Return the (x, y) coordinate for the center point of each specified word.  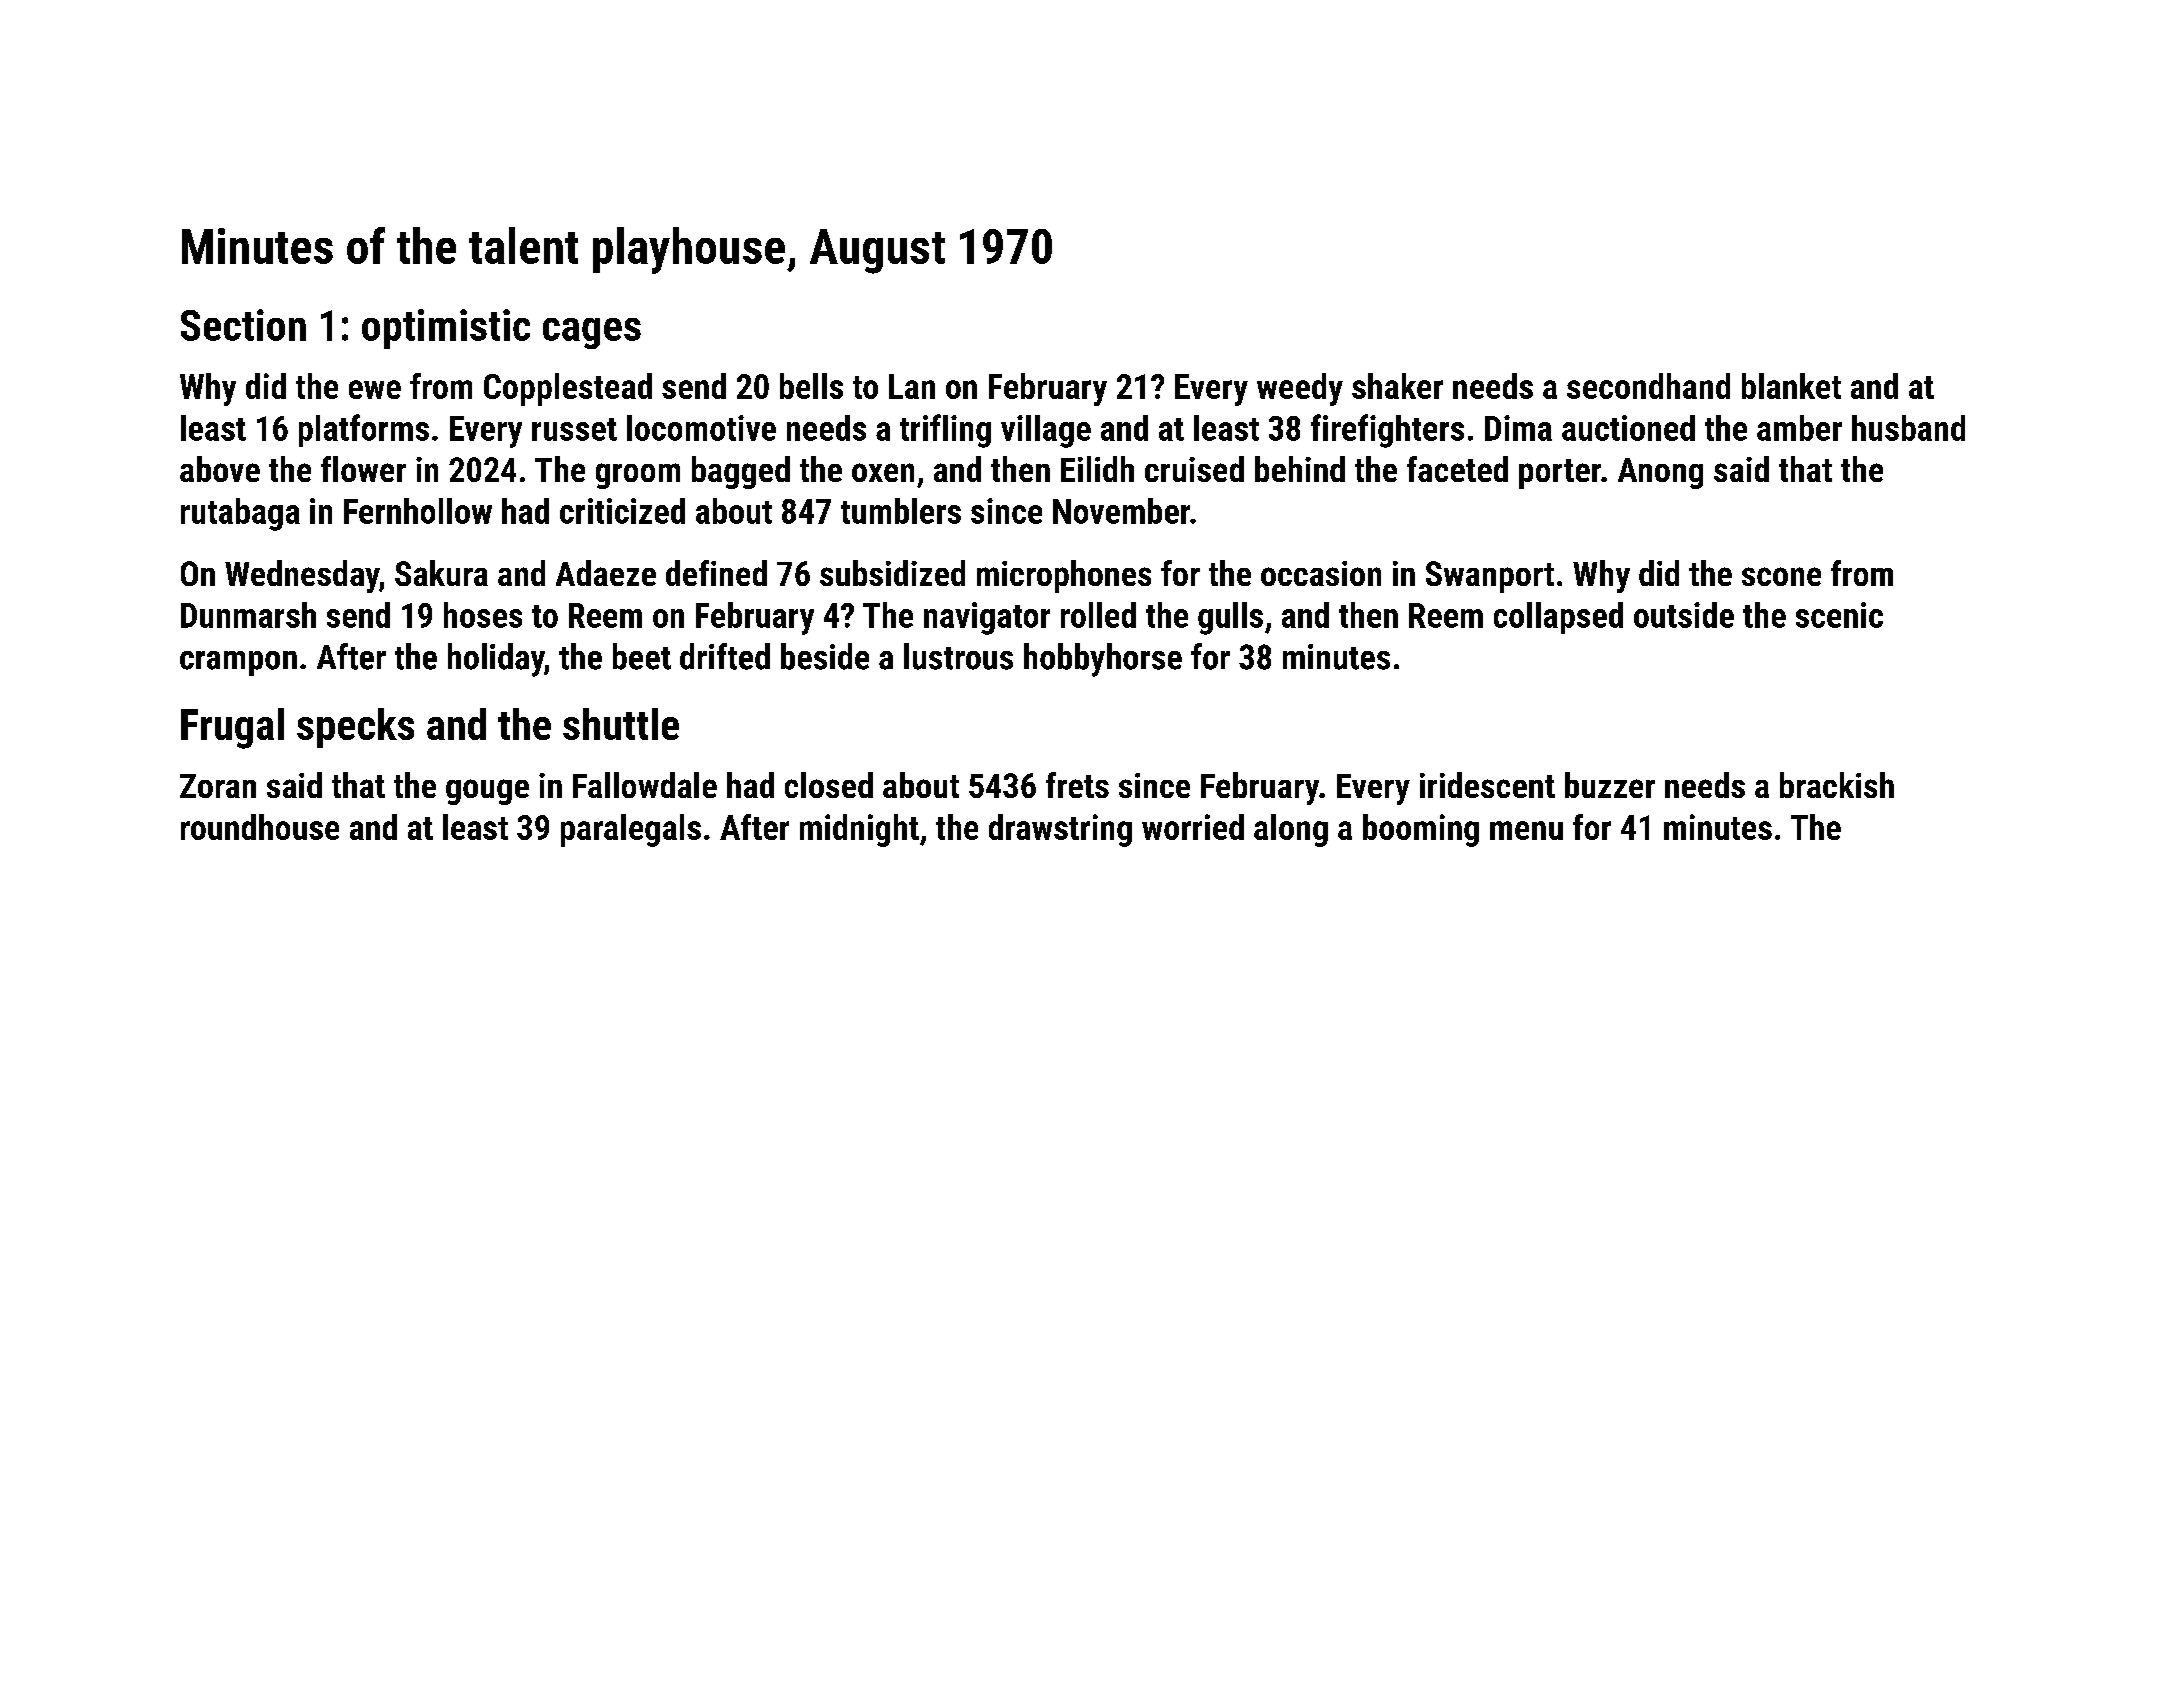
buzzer (1610, 785)
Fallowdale (645, 785)
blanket (1791, 386)
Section (243, 325)
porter (1560, 474)
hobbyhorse (1103, 660)
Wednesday (302, 576)
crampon (238, 663)
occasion (1321, 573)
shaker (1397, 386)
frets (1077, 785)
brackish (1837, 785)
